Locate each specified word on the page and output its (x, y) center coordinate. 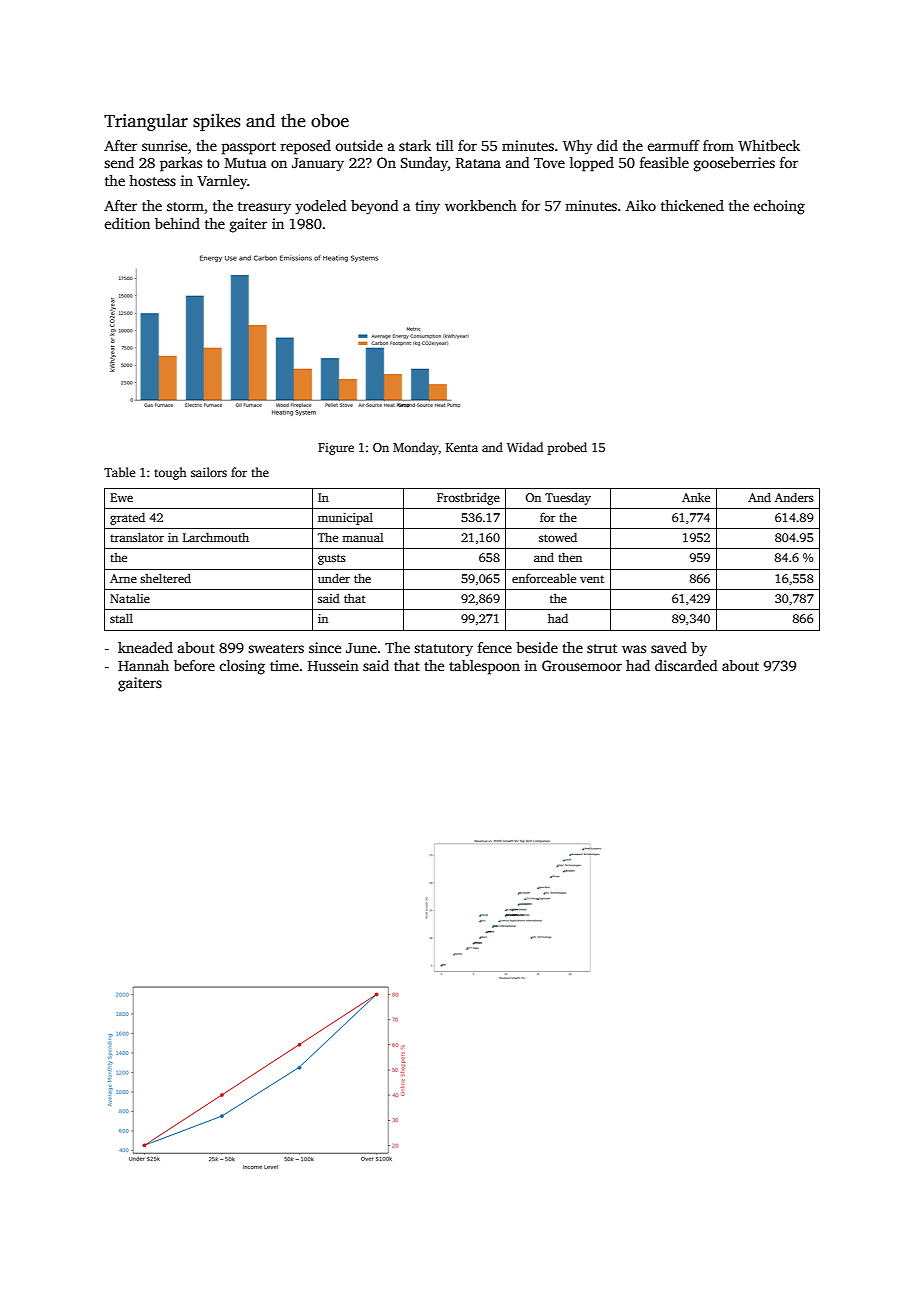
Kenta (462, 447)
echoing (779, 207)
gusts (332, 559)
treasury (264, 208)
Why (577, 147)
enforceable (544, 578)
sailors (209, 472)
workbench (481, 205)
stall (121, 618)
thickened (692, 205)
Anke (696, 497)
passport (248, 148)
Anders (794, 497)
